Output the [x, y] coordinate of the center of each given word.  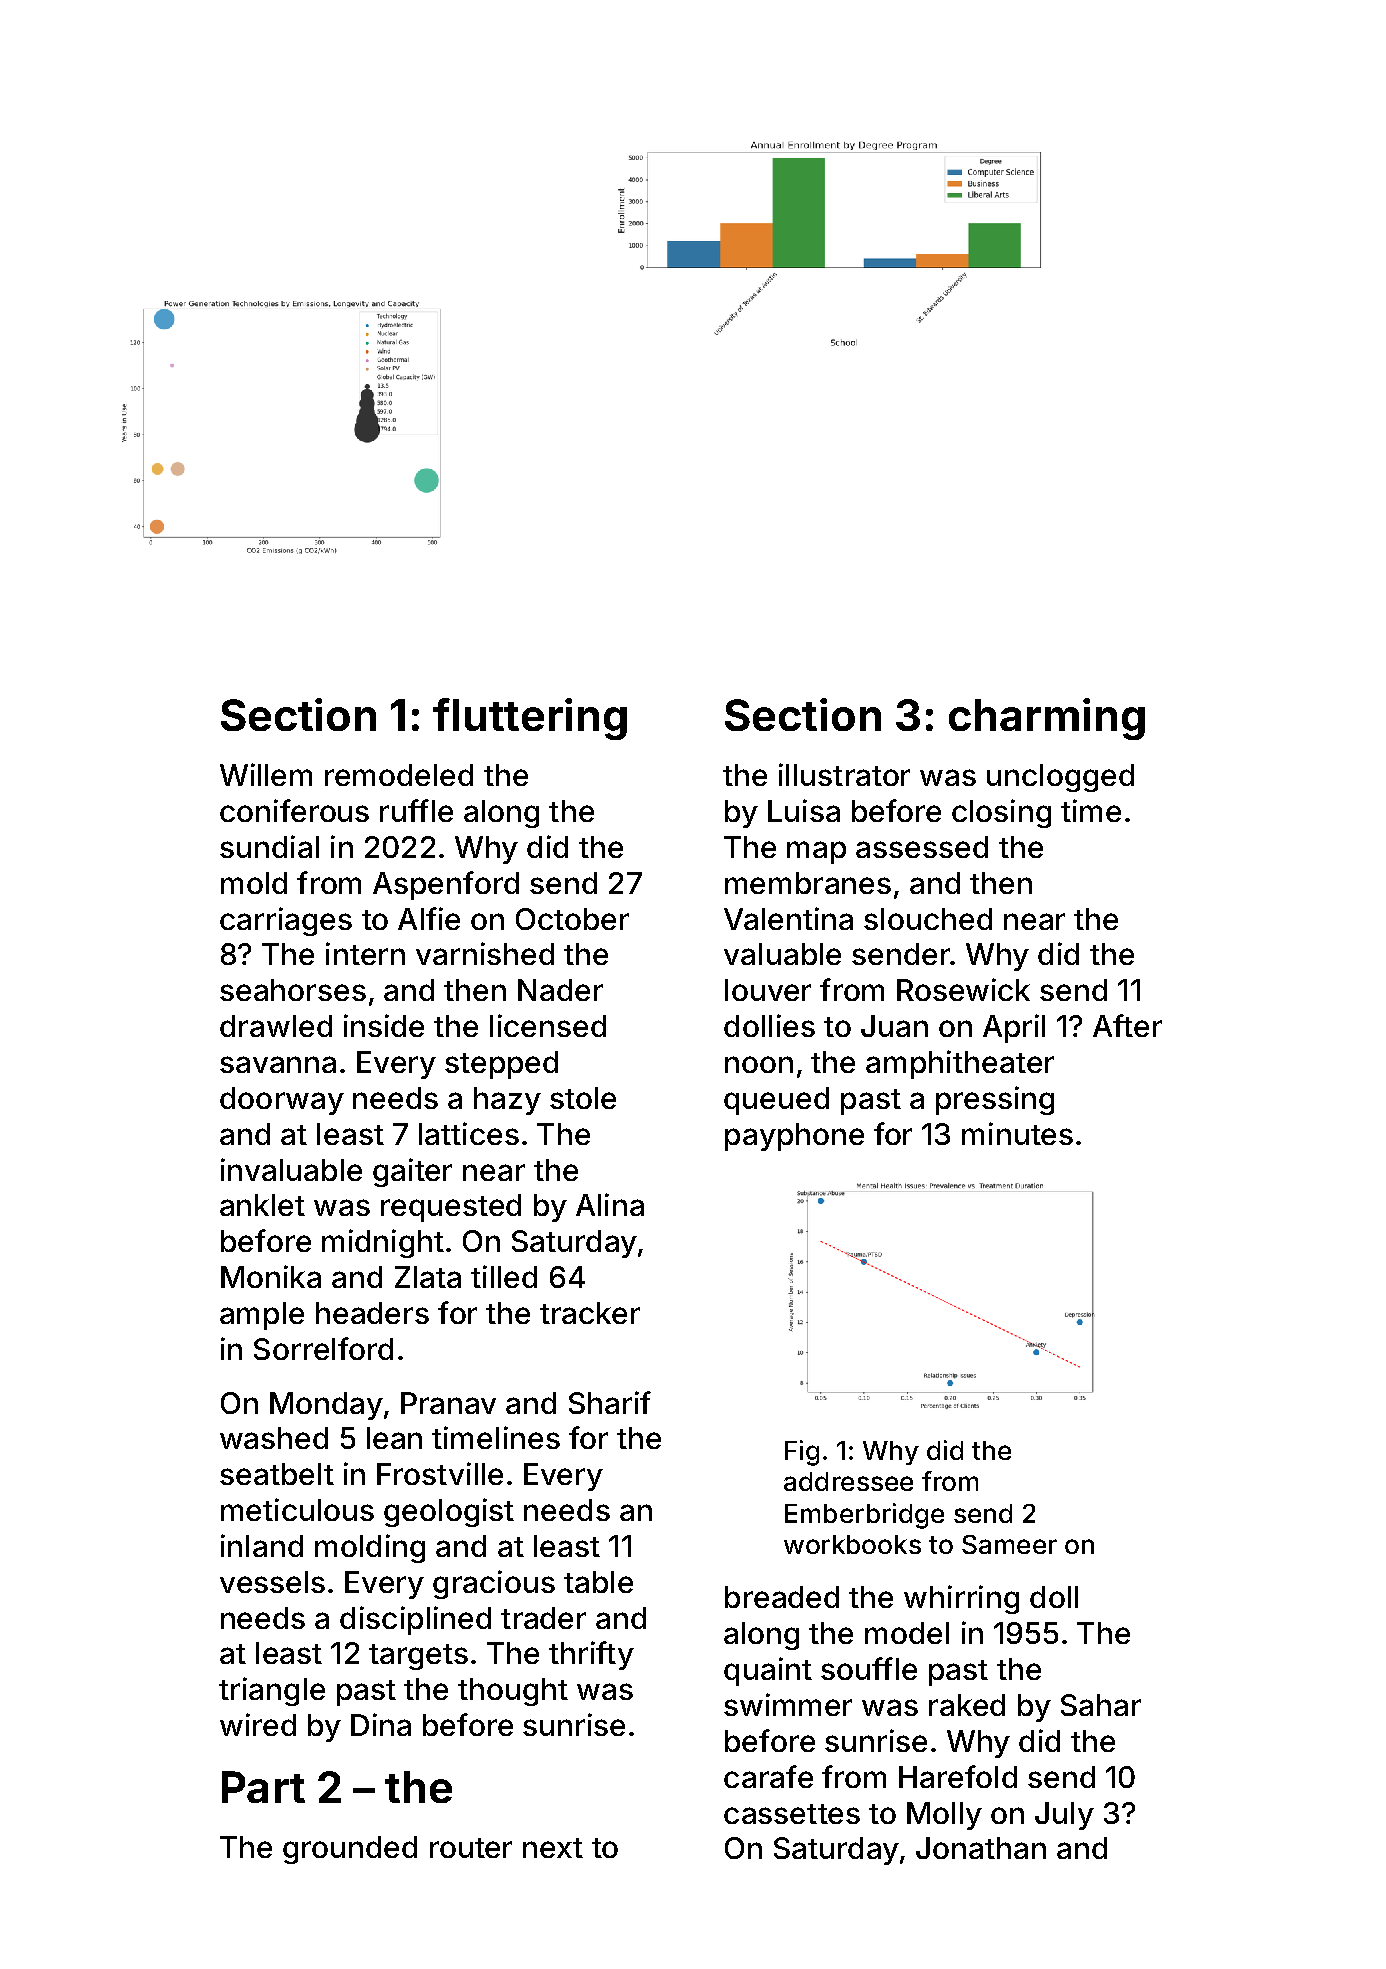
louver [768, 990]
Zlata [428, 1277]
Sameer [1009, 1544]
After [1127, 1025]
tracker [590, 1313]
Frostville [440, 1473]
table [598, 1582]
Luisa [804, 810]
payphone [794, 1137]
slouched [928, 919]
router [471, 1848]
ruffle [416, 810]
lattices [469, 1133]
